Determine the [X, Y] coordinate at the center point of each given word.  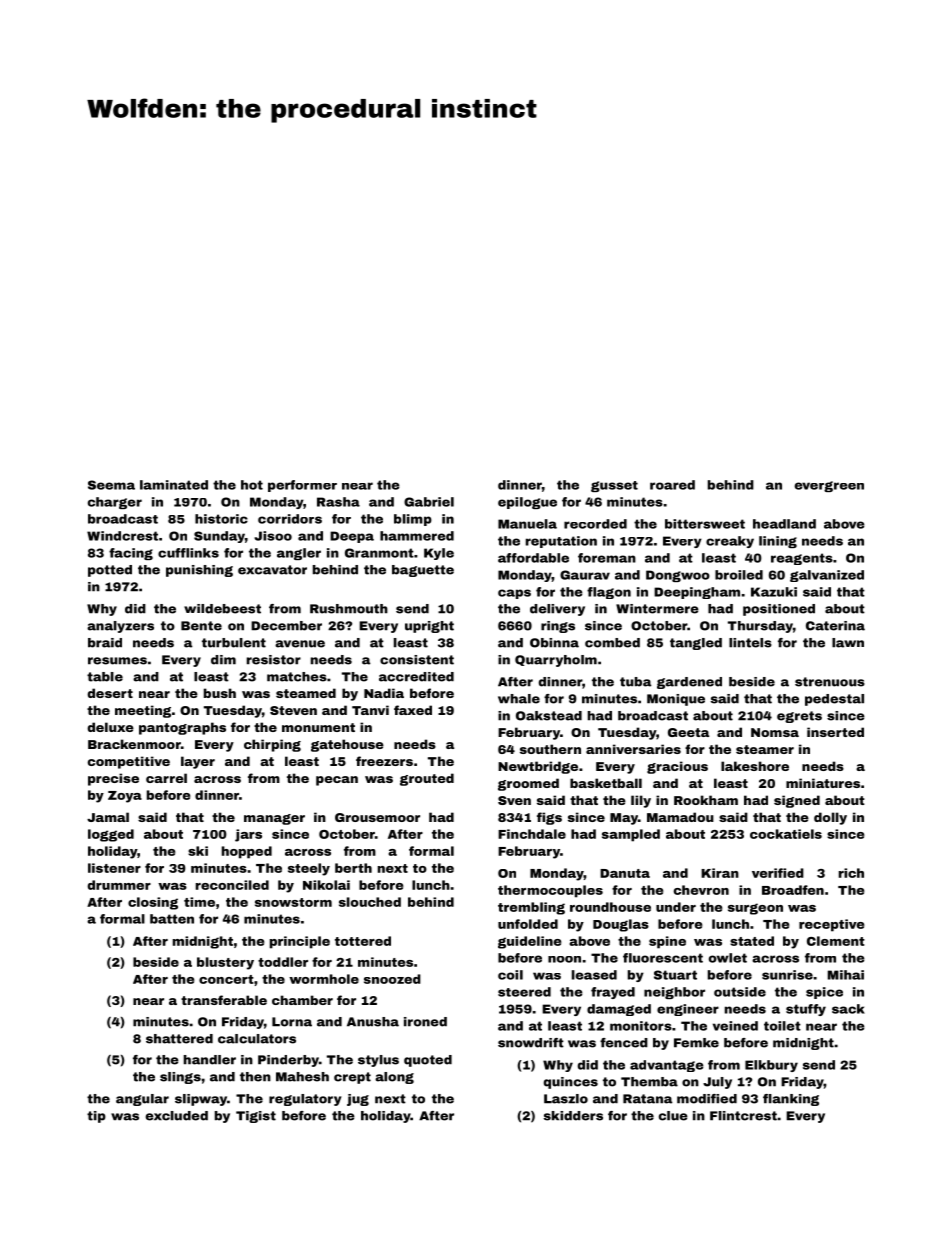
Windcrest [122, 536]
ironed [425, 1022]
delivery [557, 610]
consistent [417, 660]
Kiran [720, 873]
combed [612, 643]
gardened [689, 683]
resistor [274, 660]
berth [353, 868]
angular [142, 1100]
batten [172, 919]
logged [111, 835]
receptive [832, 925]
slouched [370, 902]
